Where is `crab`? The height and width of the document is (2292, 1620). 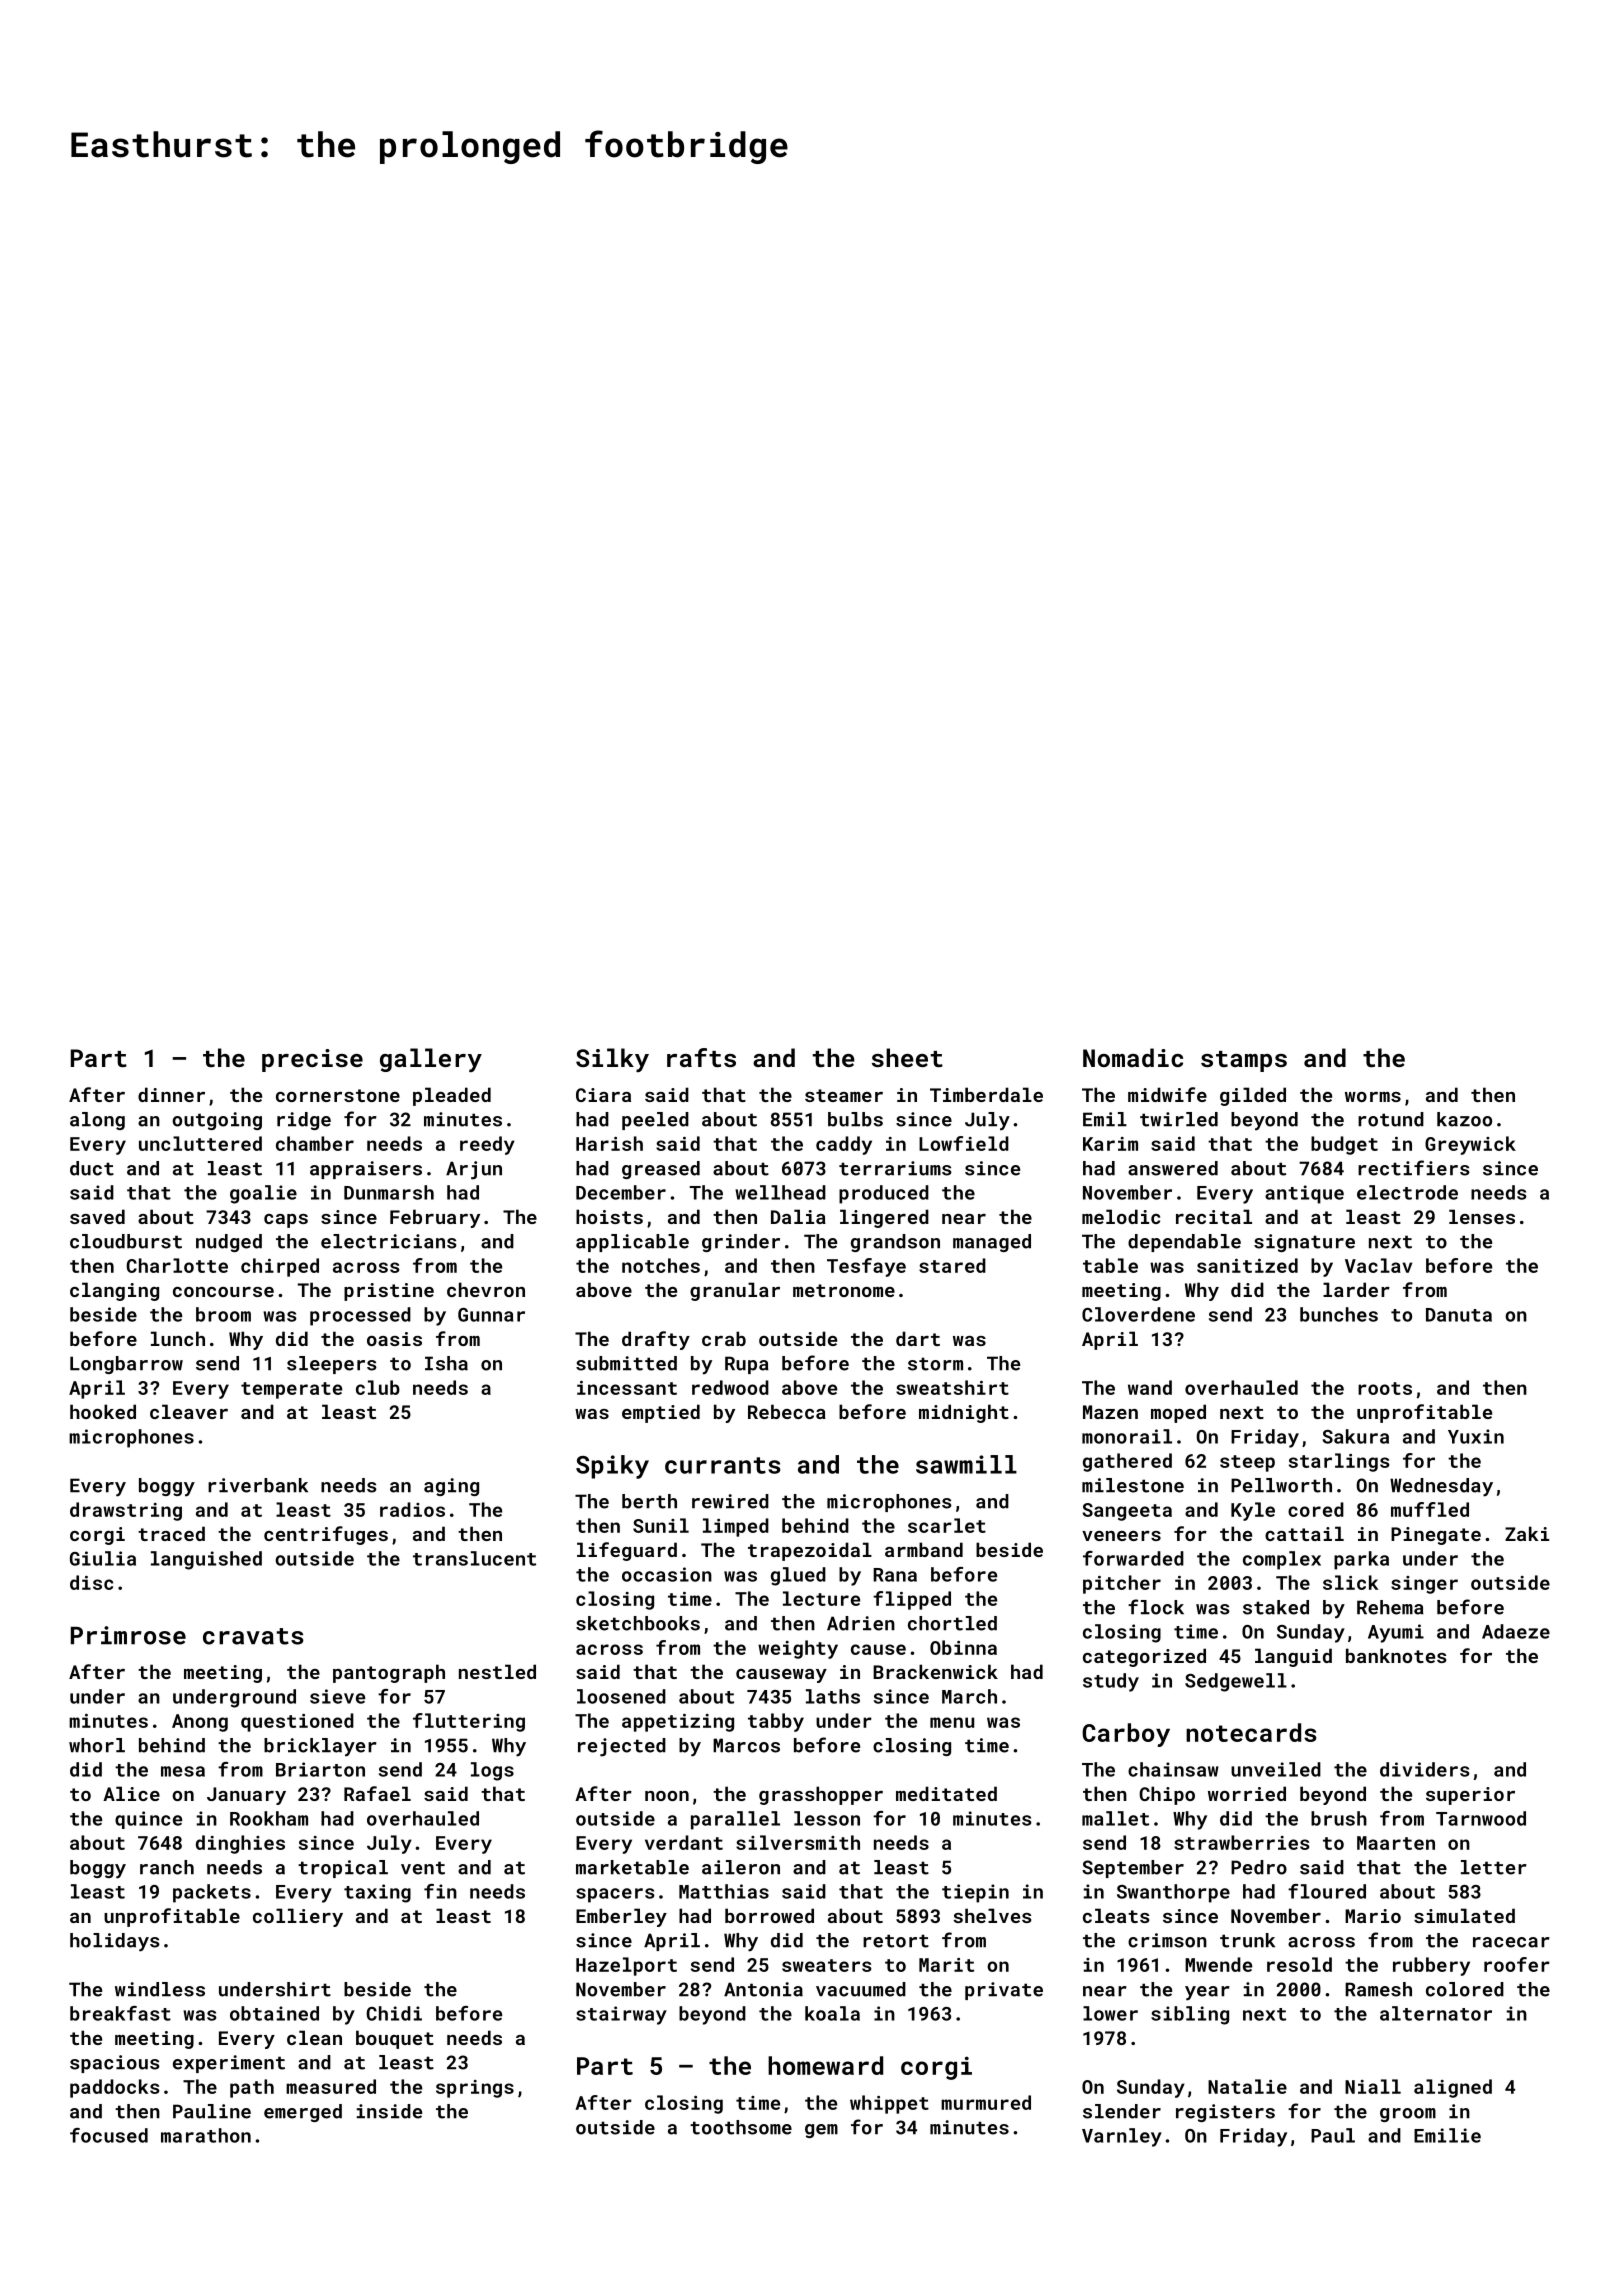
crab is located at coordinates (724, 1338).
